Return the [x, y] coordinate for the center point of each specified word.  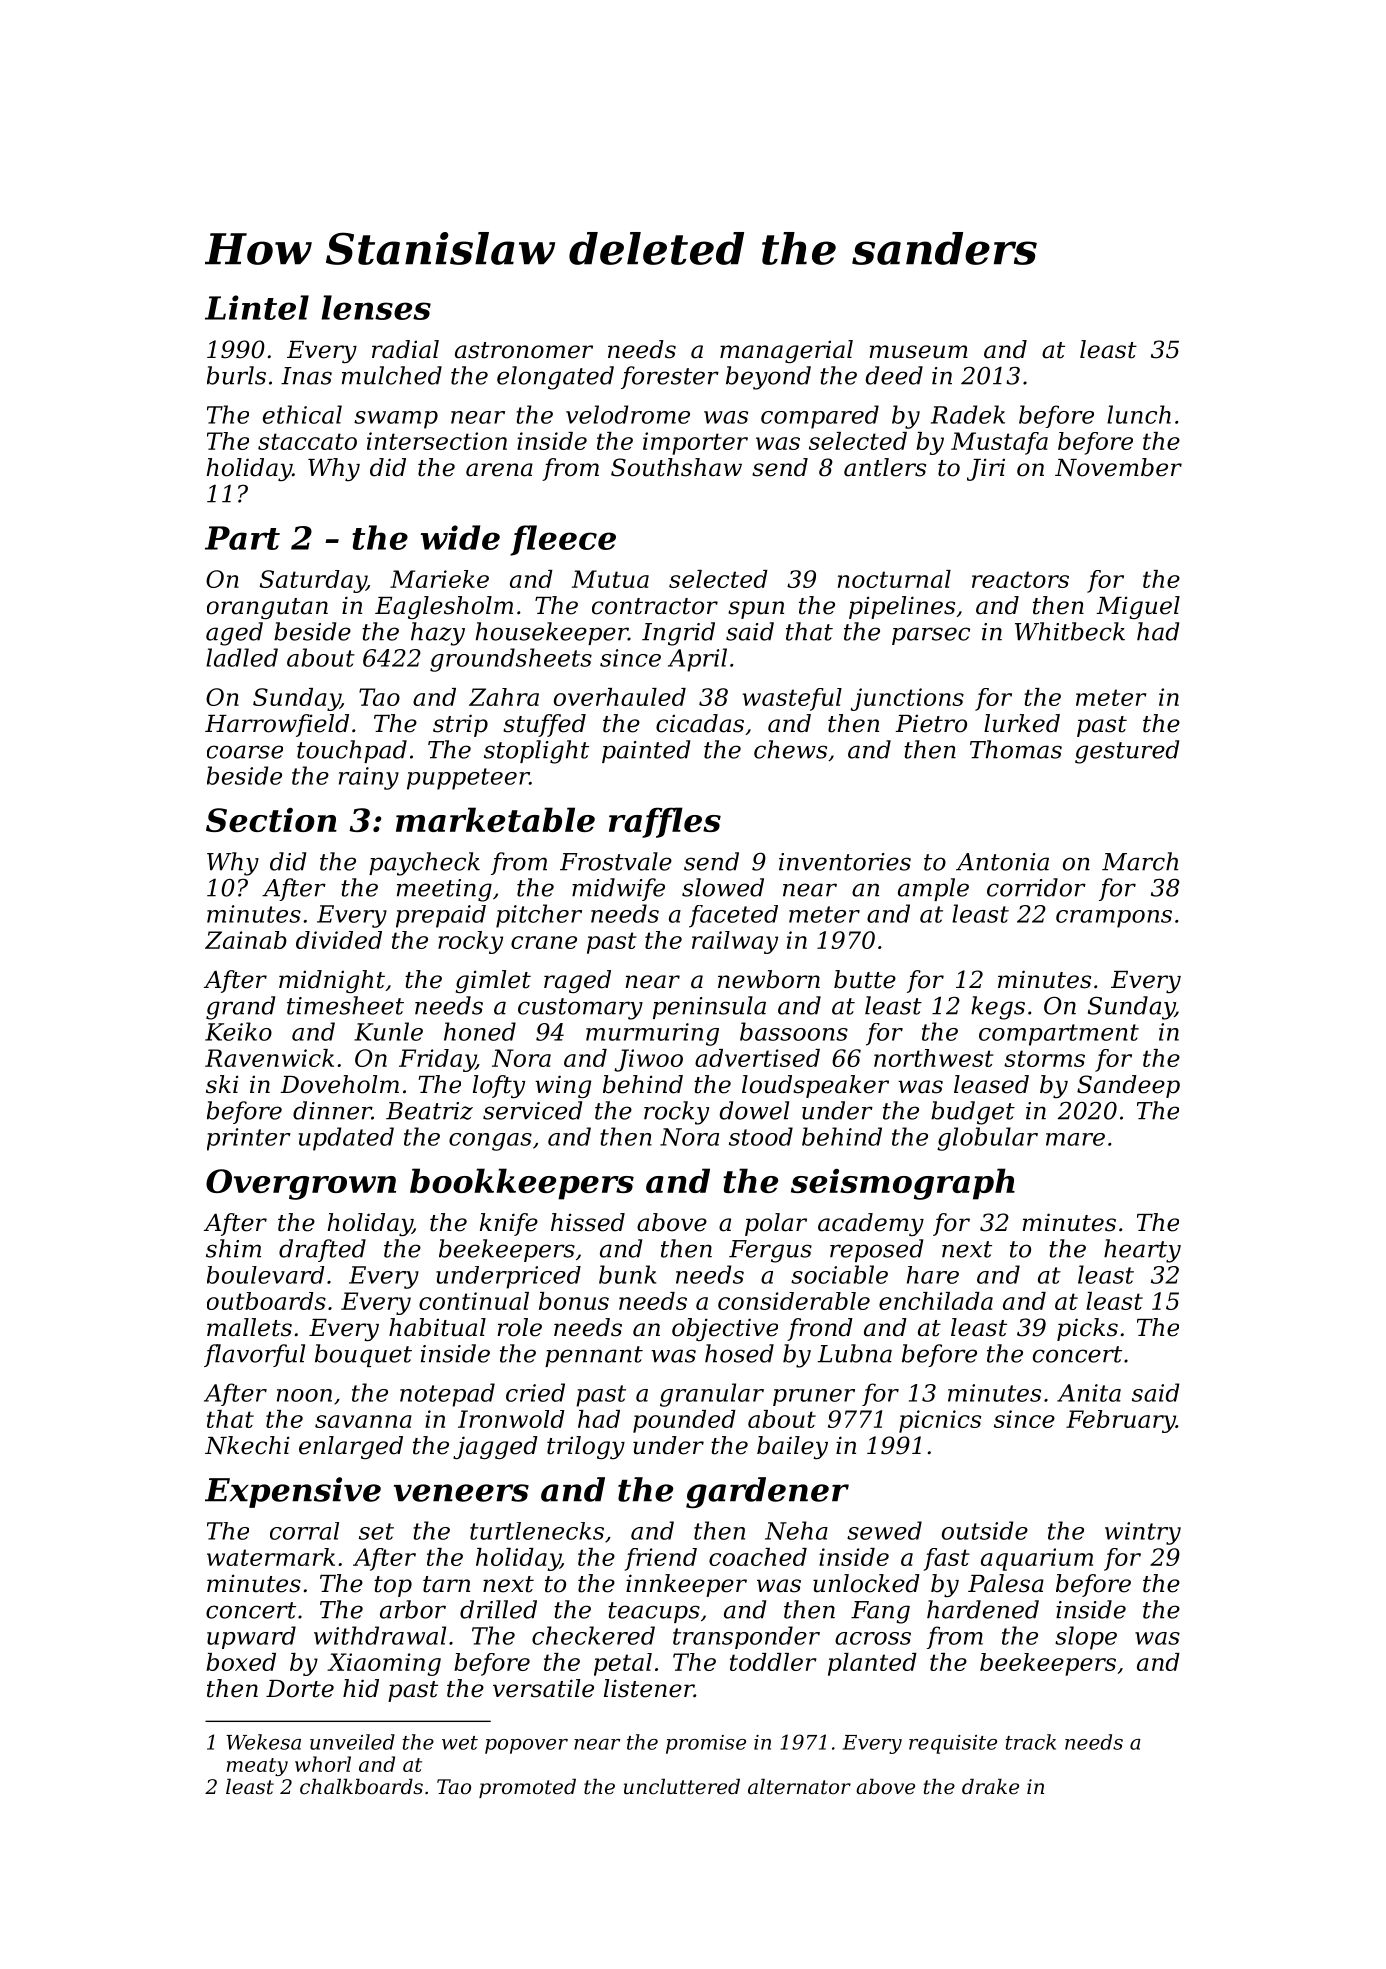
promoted [527, 1788]
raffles [665, 822]
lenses [376, 307]
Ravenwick [269, 1058]
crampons [1114, 919]
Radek [968, 414]
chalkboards [361, 1786]
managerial [786, 351]
